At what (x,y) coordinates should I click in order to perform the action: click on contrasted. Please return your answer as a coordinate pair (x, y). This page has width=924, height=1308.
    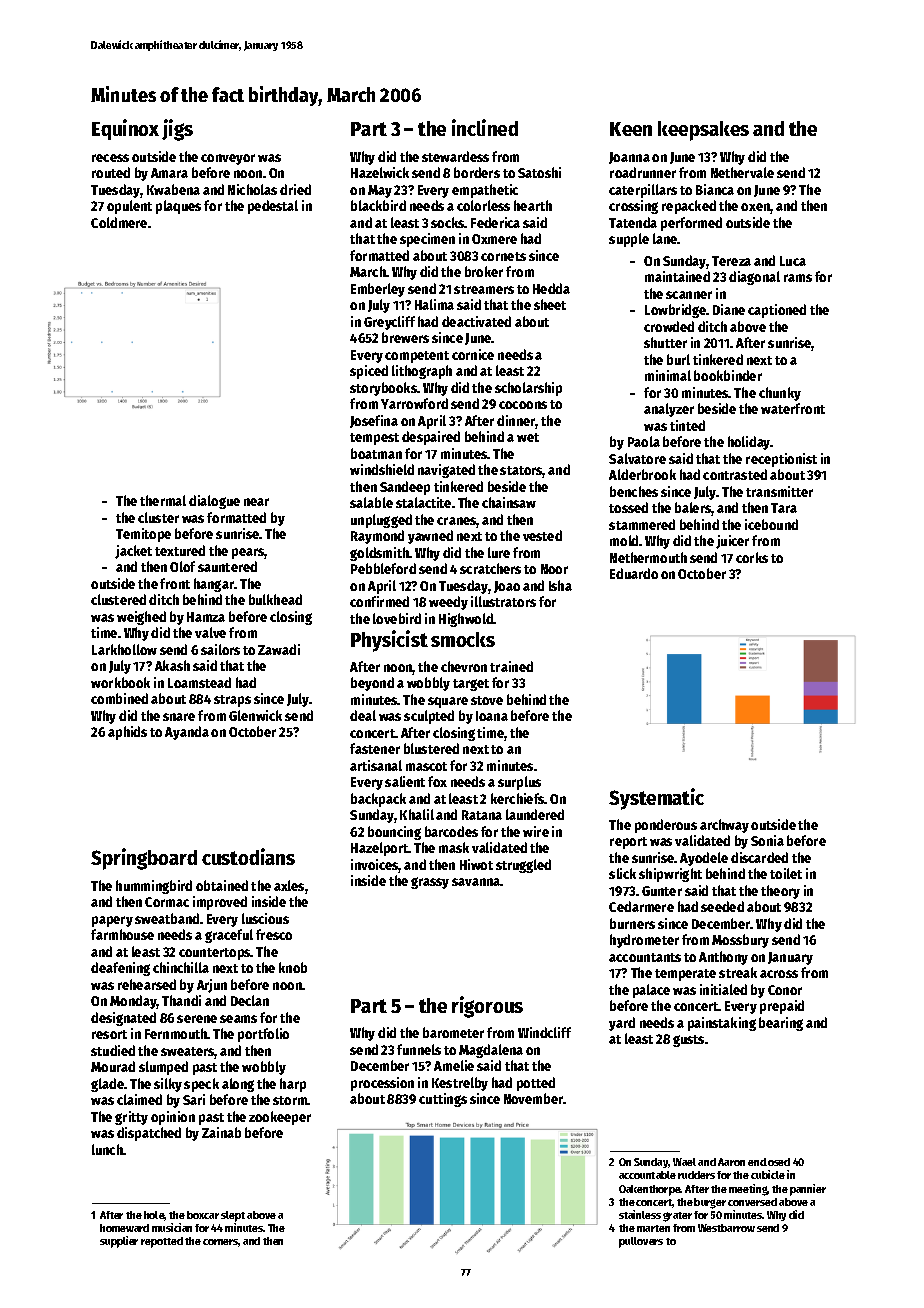
    Looking at the image, I should click on (735, 474).
